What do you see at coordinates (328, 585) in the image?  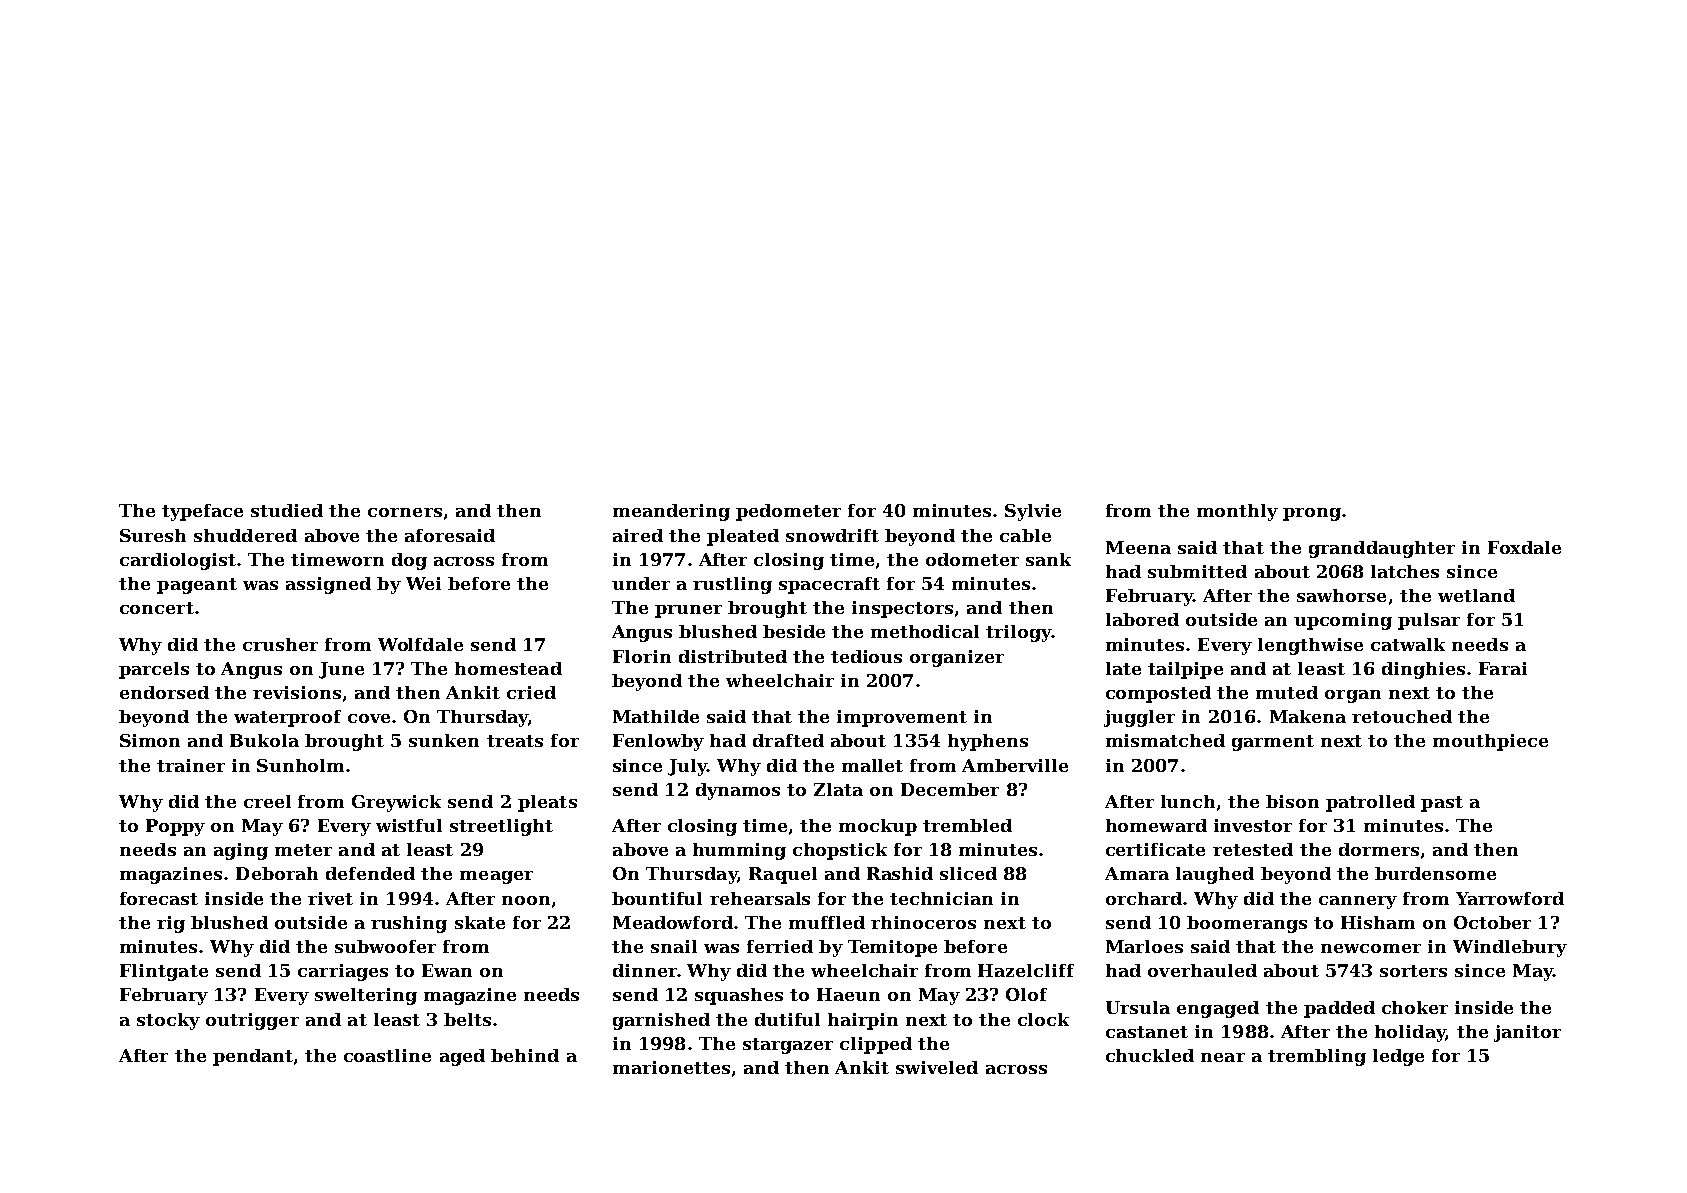 I see `assigned` at bounding box center [328, 585].
